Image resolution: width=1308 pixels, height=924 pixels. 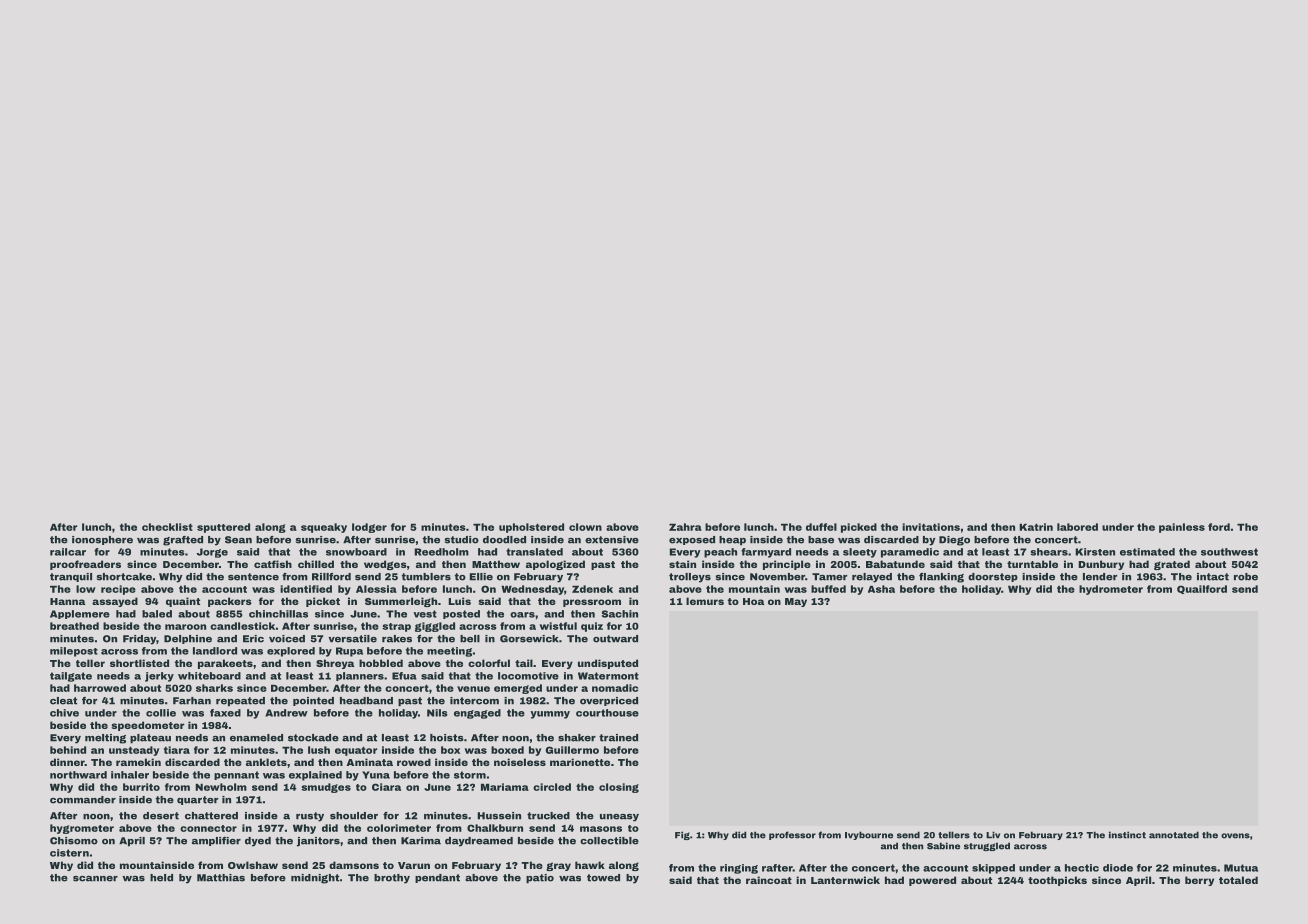 I want to click on northward, so click(x=78, y=775).
